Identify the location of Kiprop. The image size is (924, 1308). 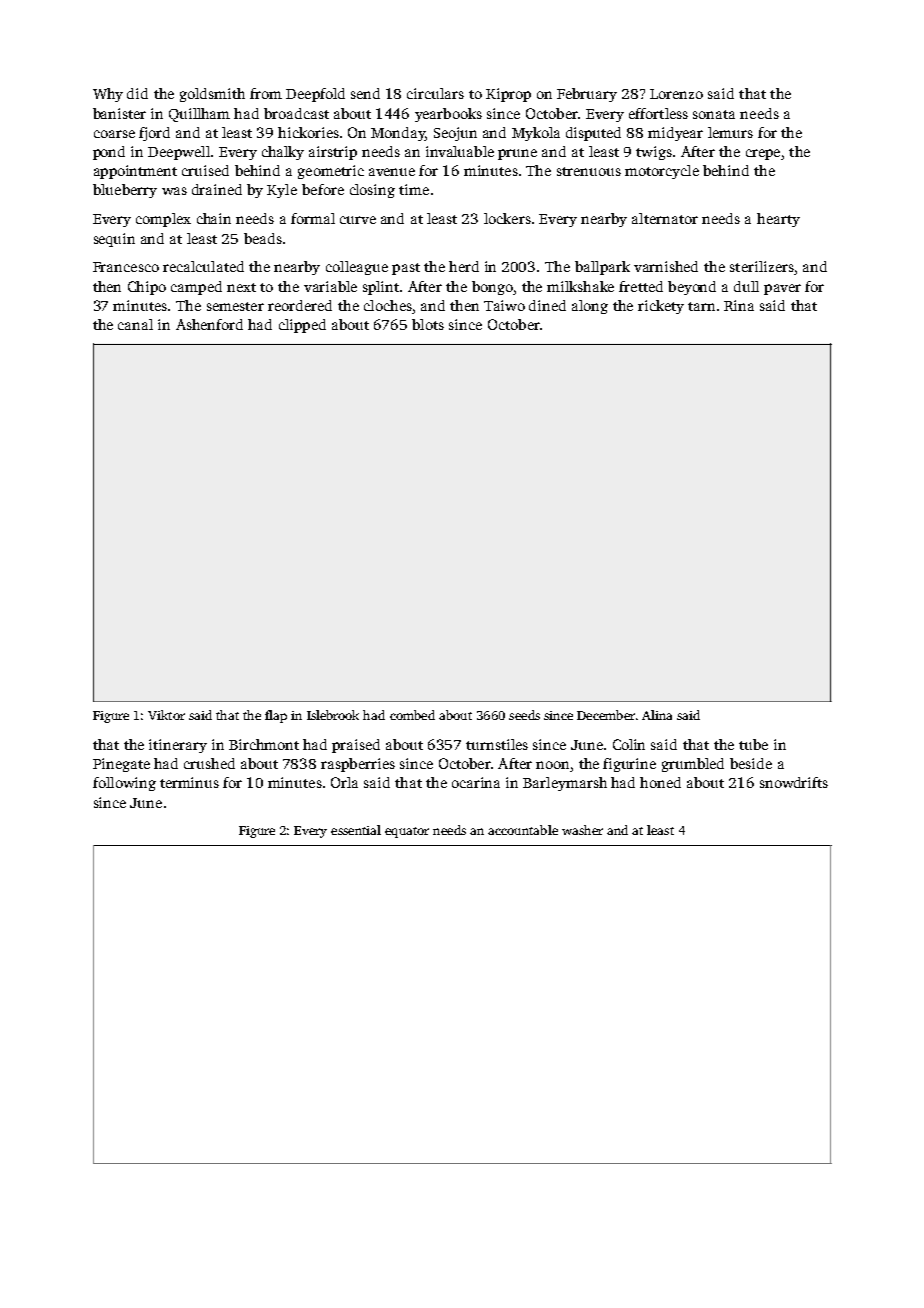
(508, 95).
